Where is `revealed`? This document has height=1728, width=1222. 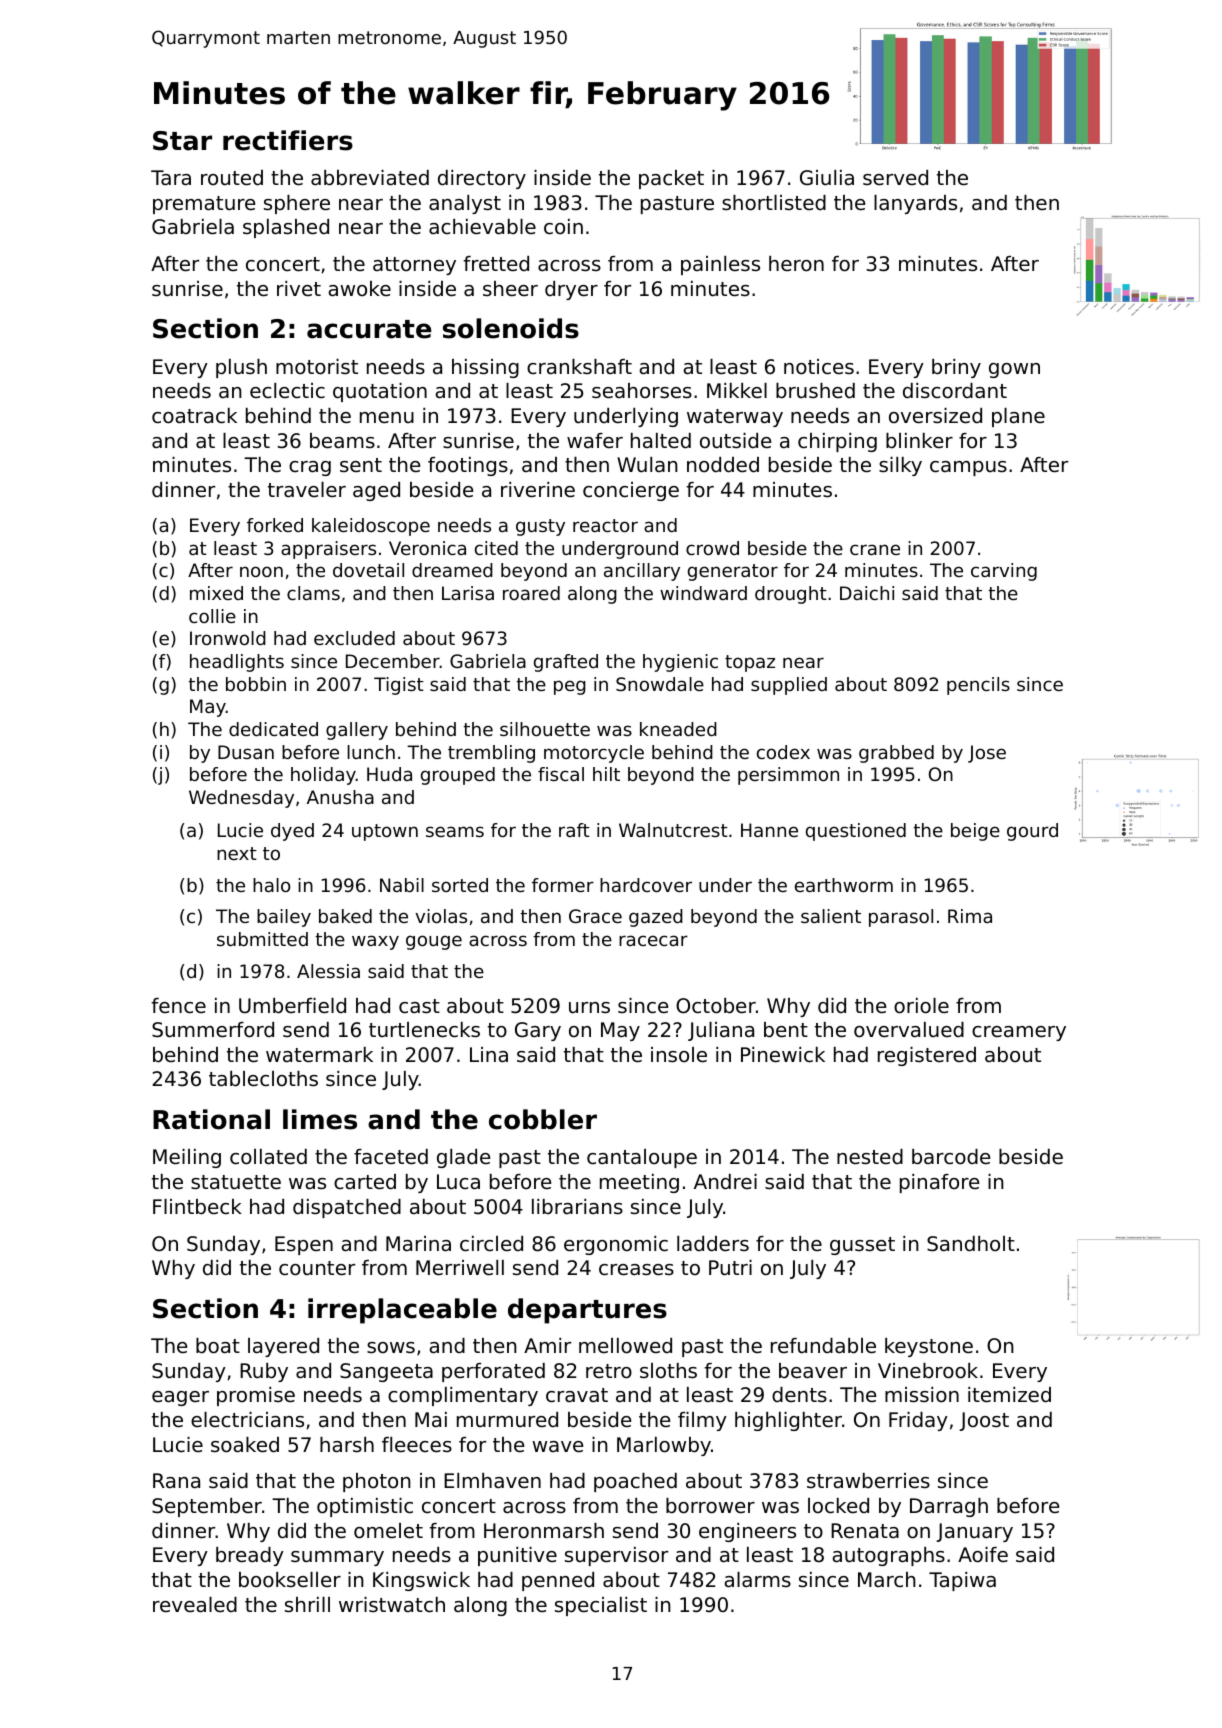
revealed is located at coordinates (195, 1605).
